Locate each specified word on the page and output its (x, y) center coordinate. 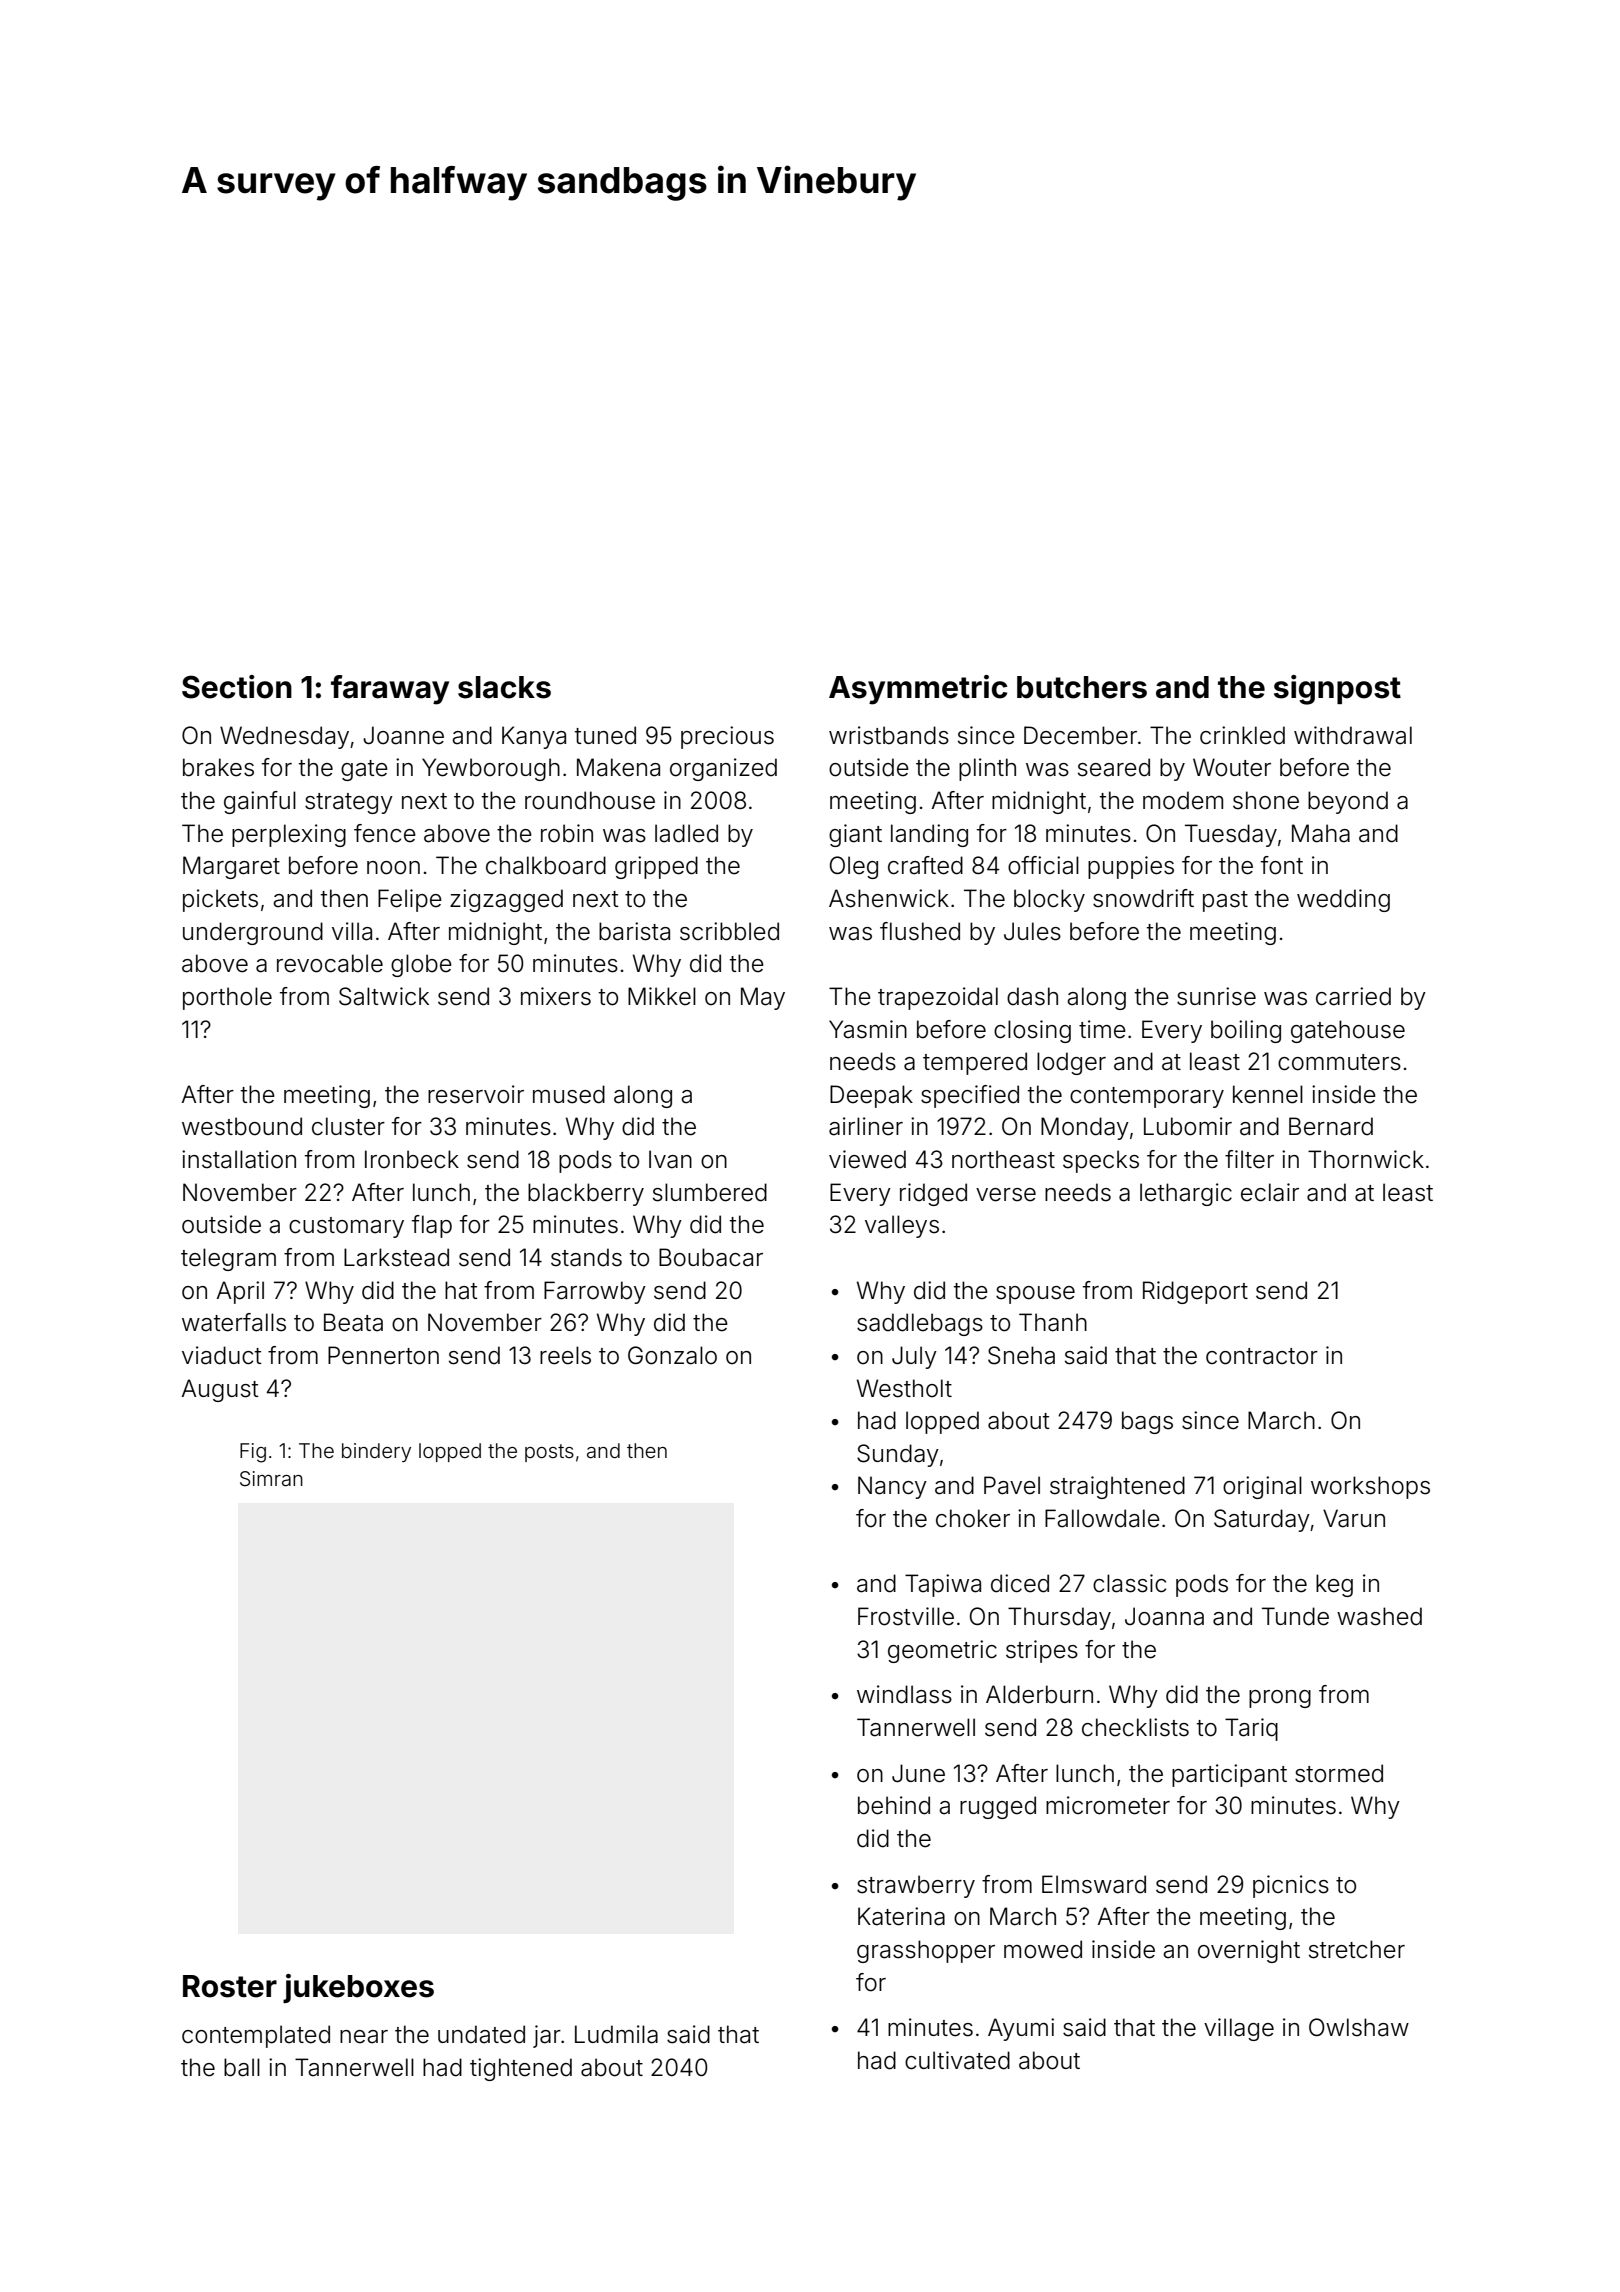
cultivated (957, 2060)
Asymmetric (918, 690)
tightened (521, 2069)
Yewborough (491, 769)
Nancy (892, 1487)
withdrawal (1353, 735)
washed (1379, 1616)
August (220, 1390)
